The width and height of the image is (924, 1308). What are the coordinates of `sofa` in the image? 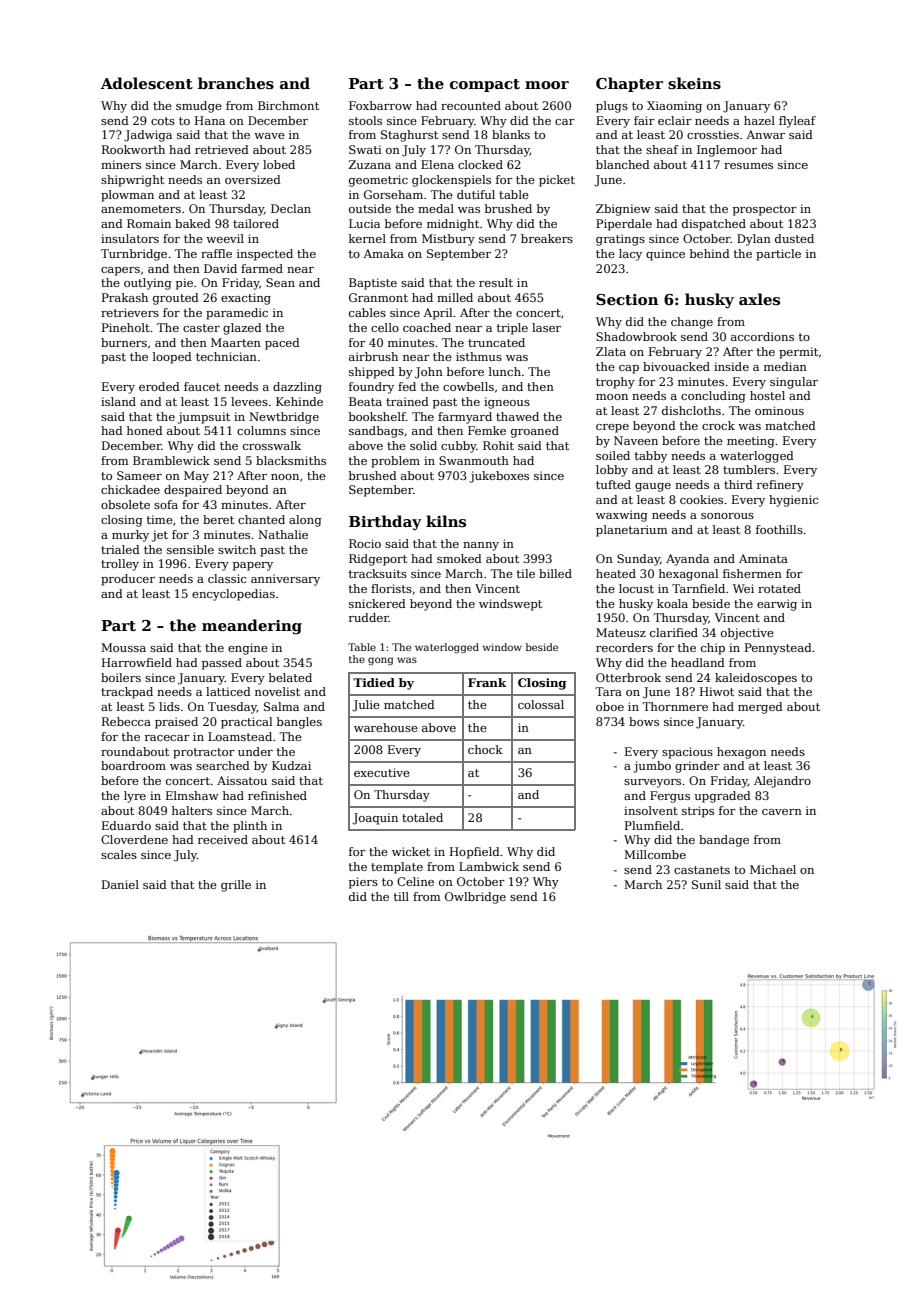 It's located at (166, 504).
